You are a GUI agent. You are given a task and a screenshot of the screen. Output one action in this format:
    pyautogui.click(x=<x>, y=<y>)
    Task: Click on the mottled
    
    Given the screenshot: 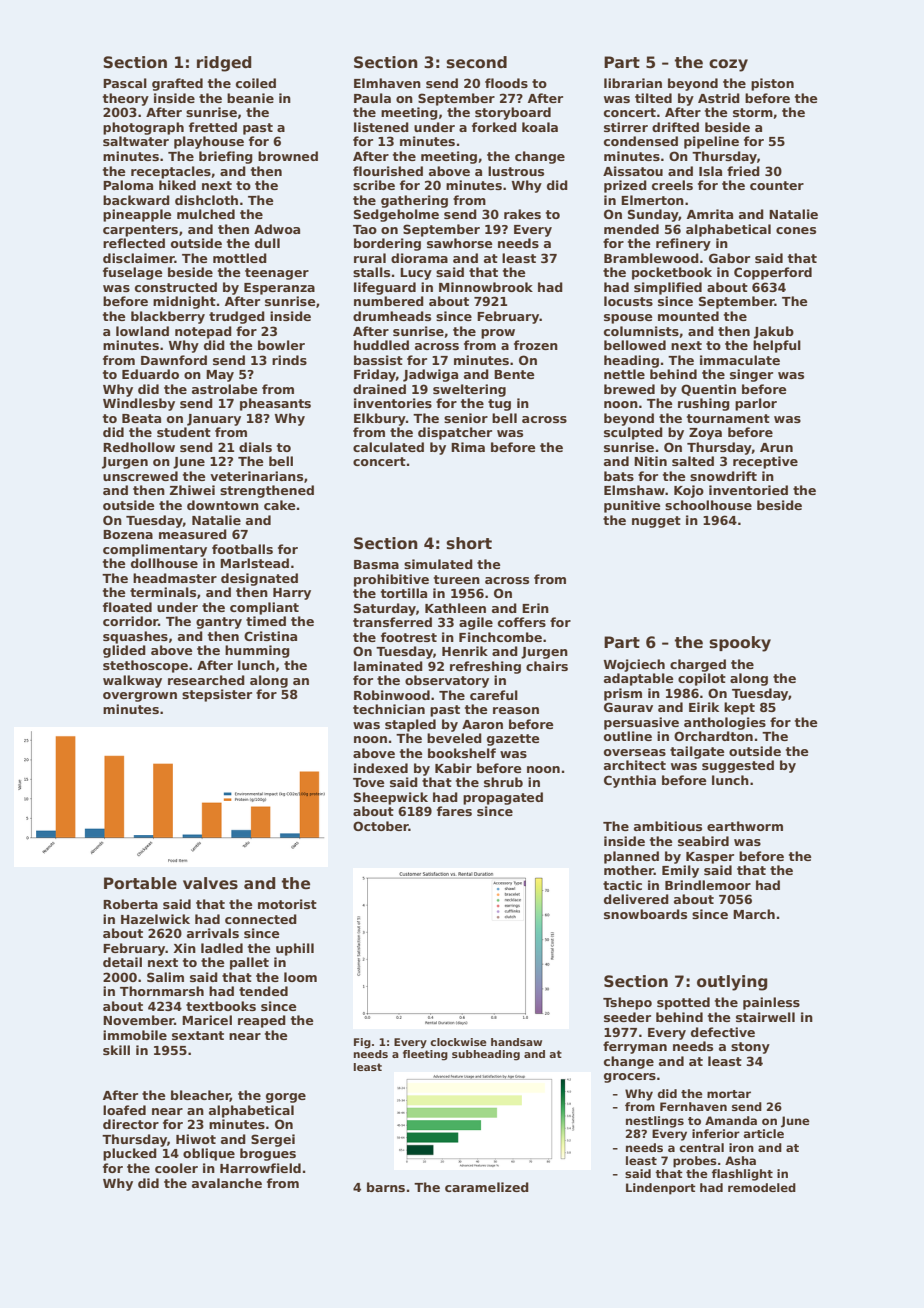 What is the action you would take?
    pyautogui.click(x=240, y=258)
